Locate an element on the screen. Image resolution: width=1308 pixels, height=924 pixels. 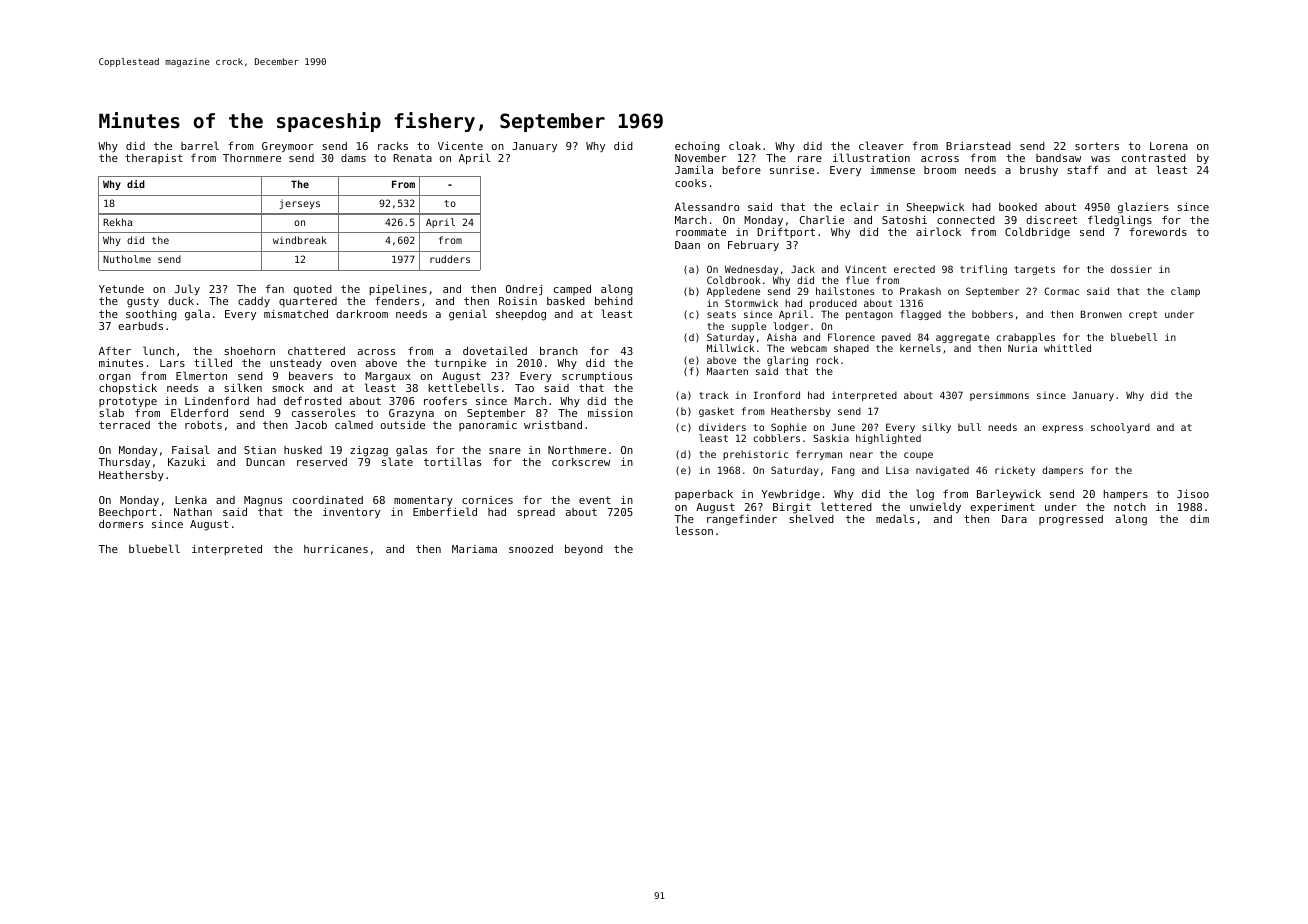
Dara is located at coordinates (1014, 519).
